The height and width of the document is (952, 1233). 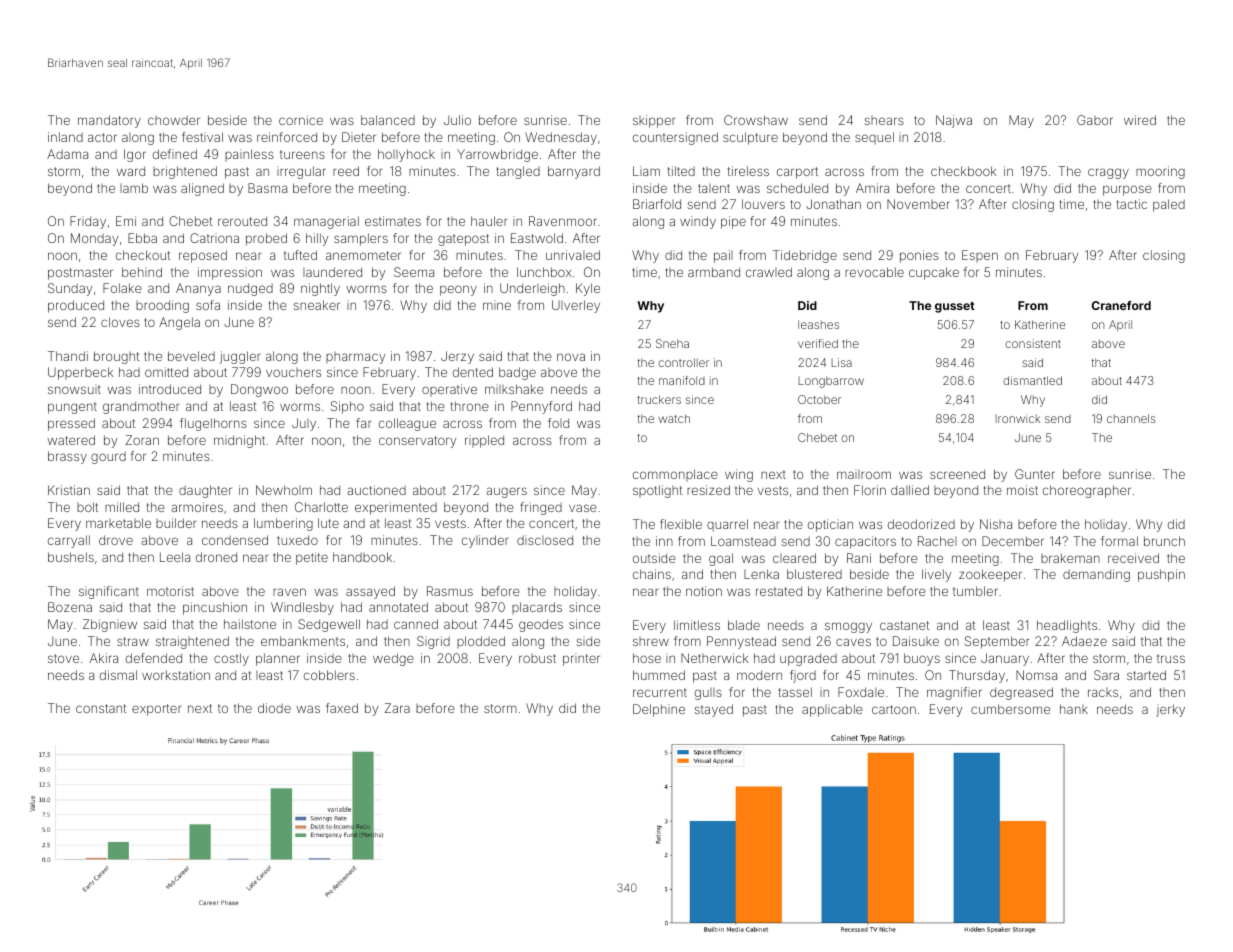 I want to click on stayed, so click(x=714, y=710).
